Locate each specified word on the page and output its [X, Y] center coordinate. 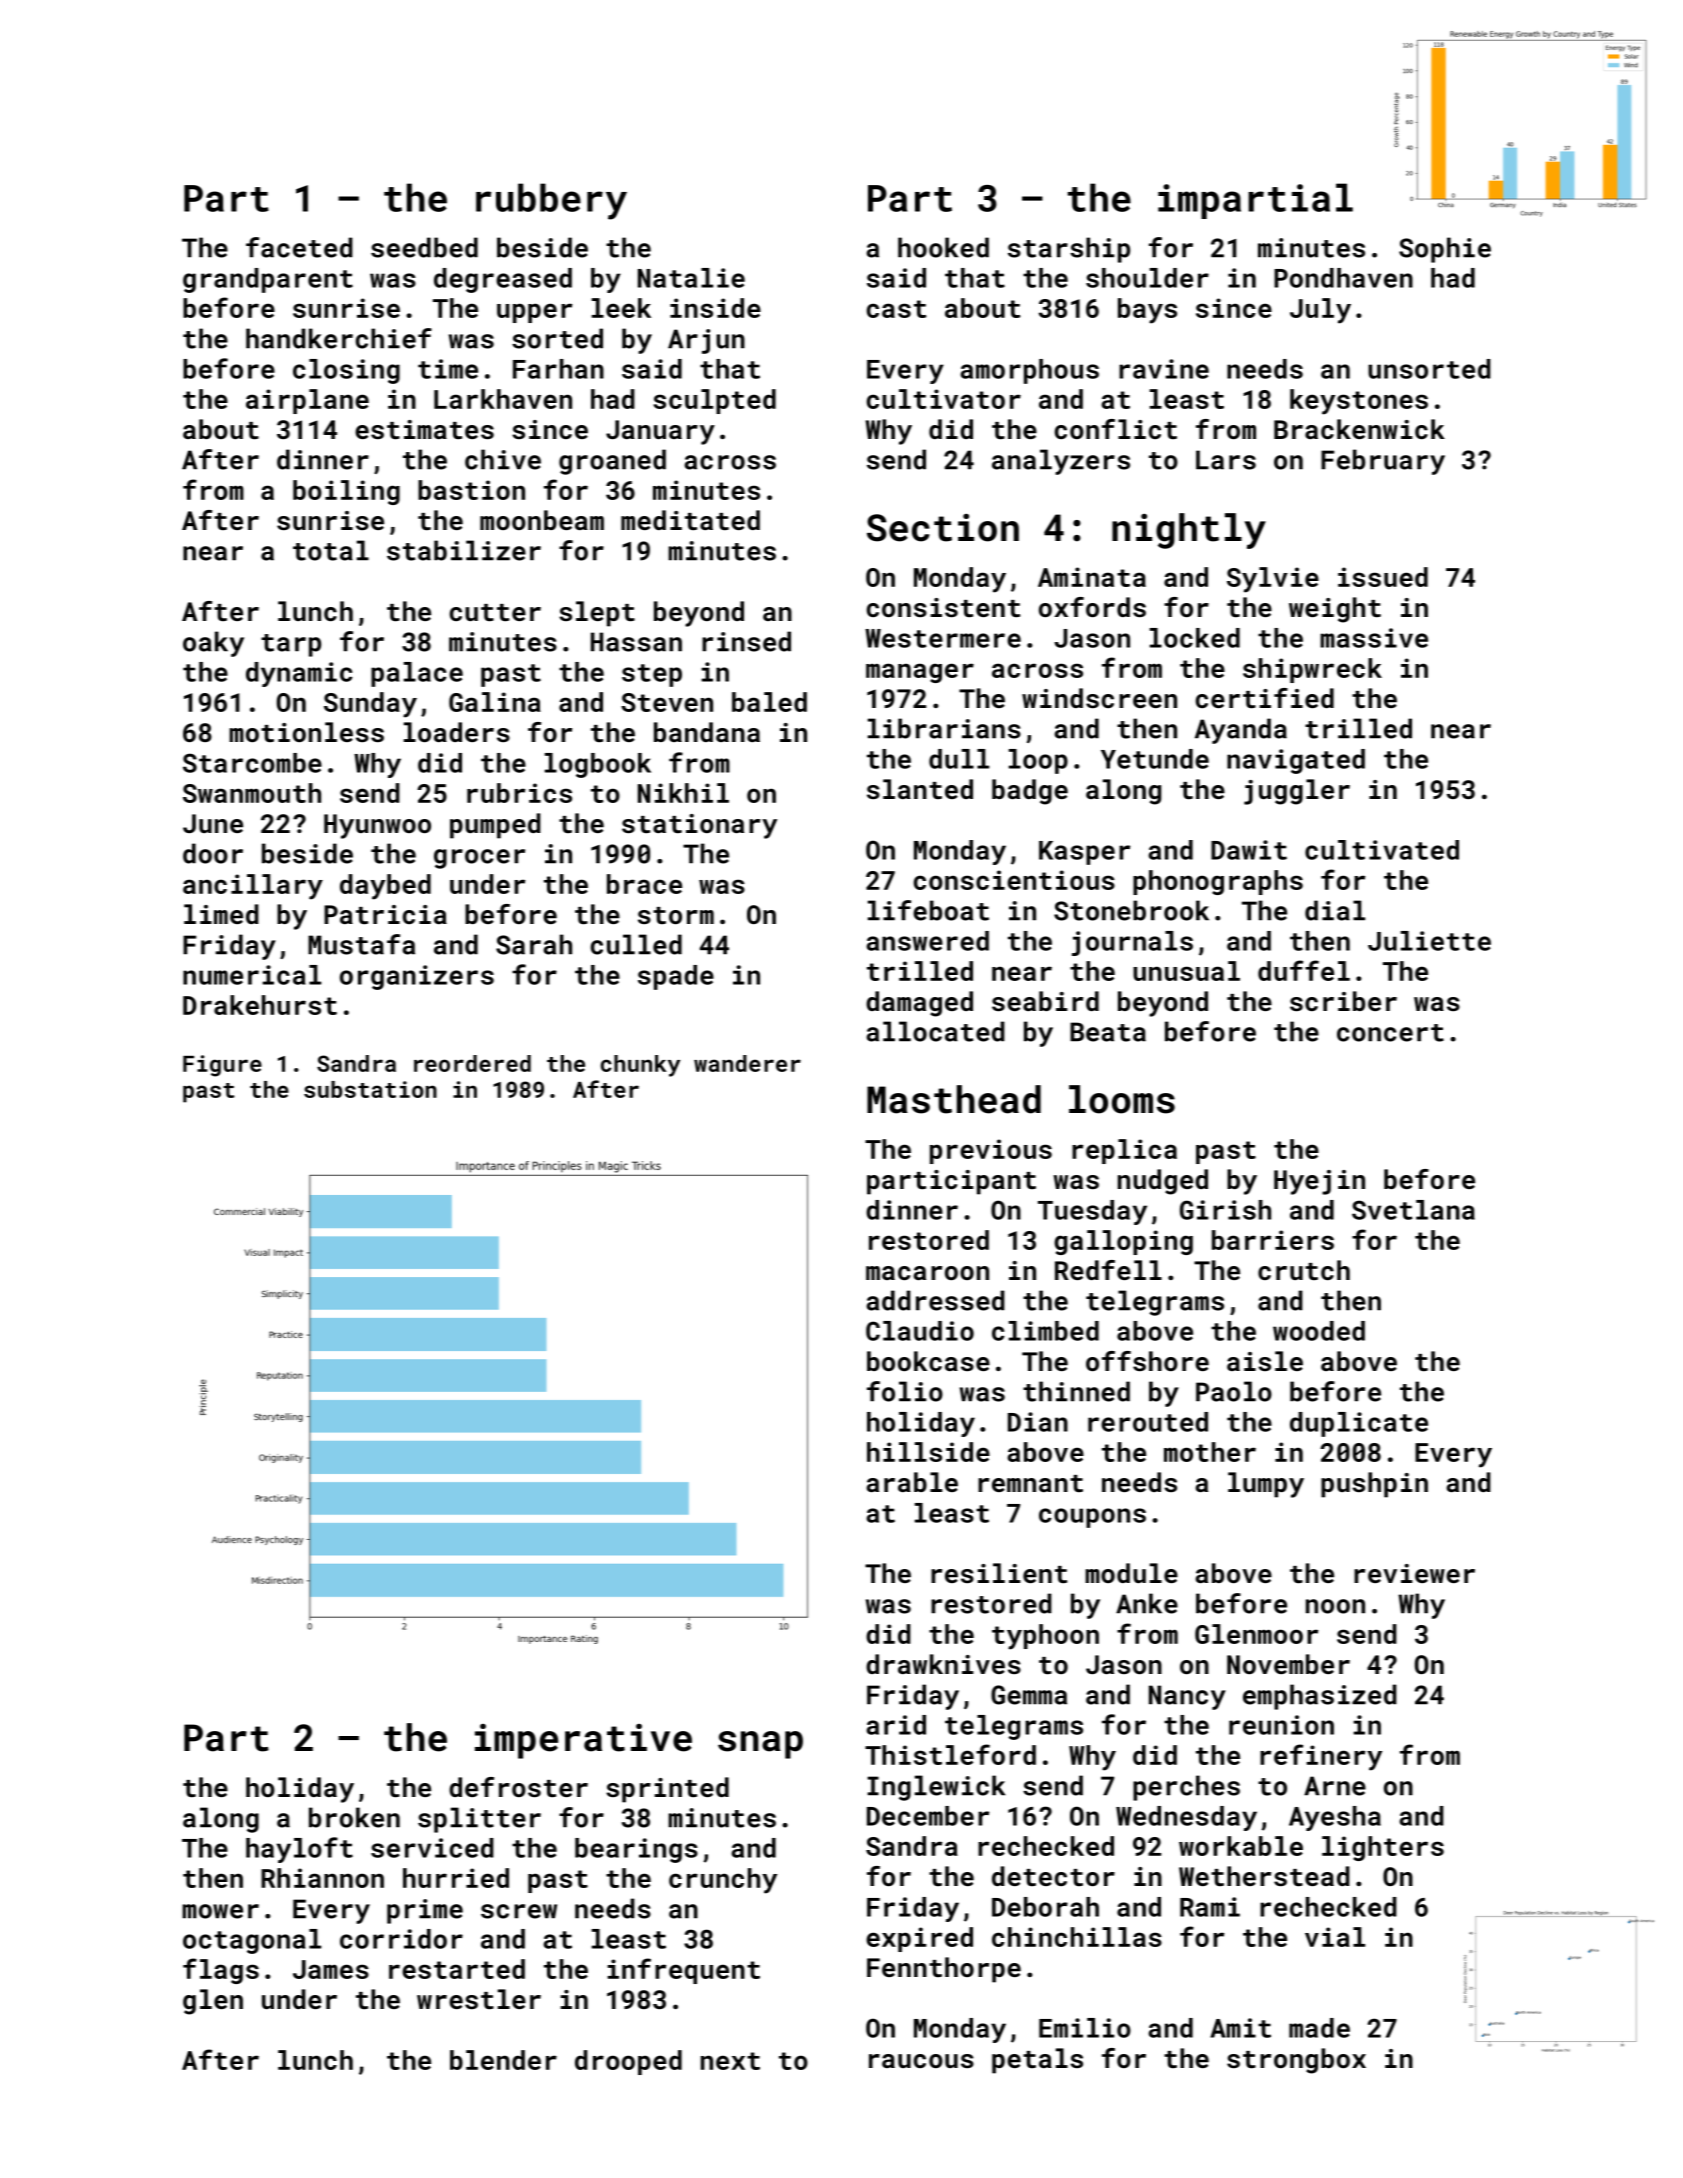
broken [354, 1817]
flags [221, 1971]
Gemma [1029, 1695]
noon [1335, 1606]
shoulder [1147, 278]
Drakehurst [260, 1005]
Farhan [558, 369]
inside [715, 308]
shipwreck [1312, 670]
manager [920, 673]
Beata [1108, 1032]
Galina [495, 702]
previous [991, 1151]
